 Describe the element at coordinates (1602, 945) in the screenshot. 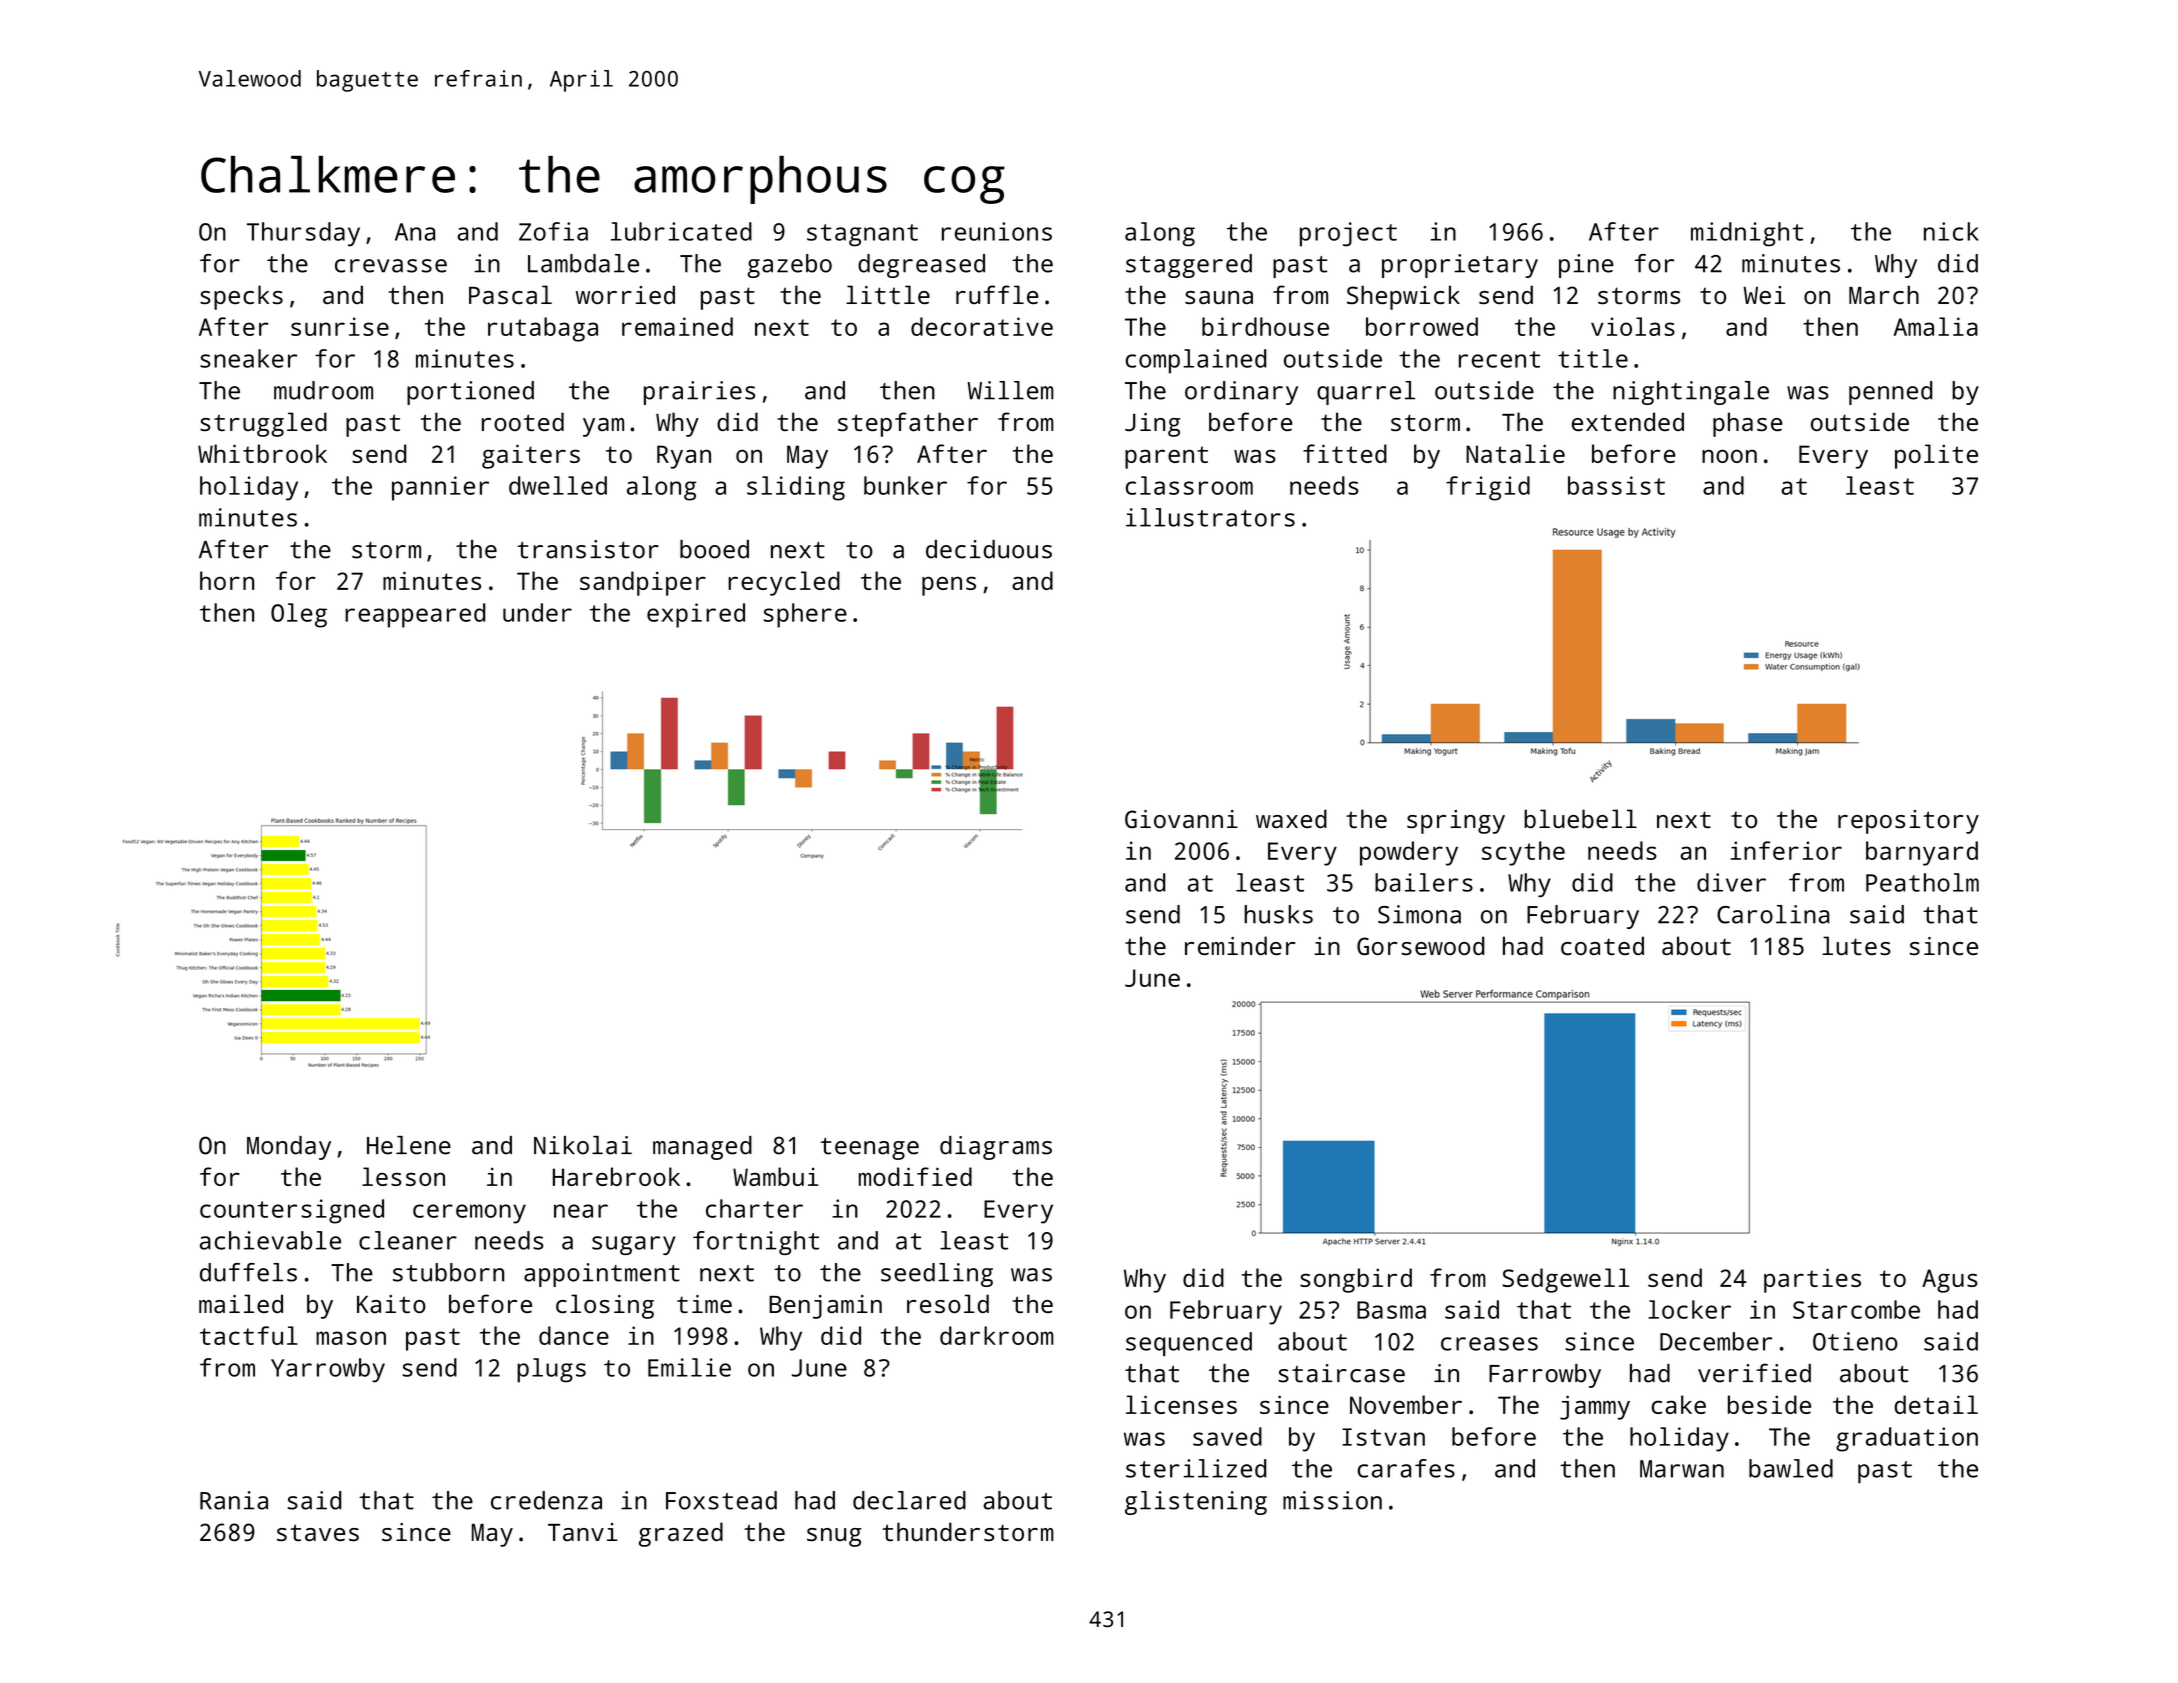

I see `coated` at that location.
